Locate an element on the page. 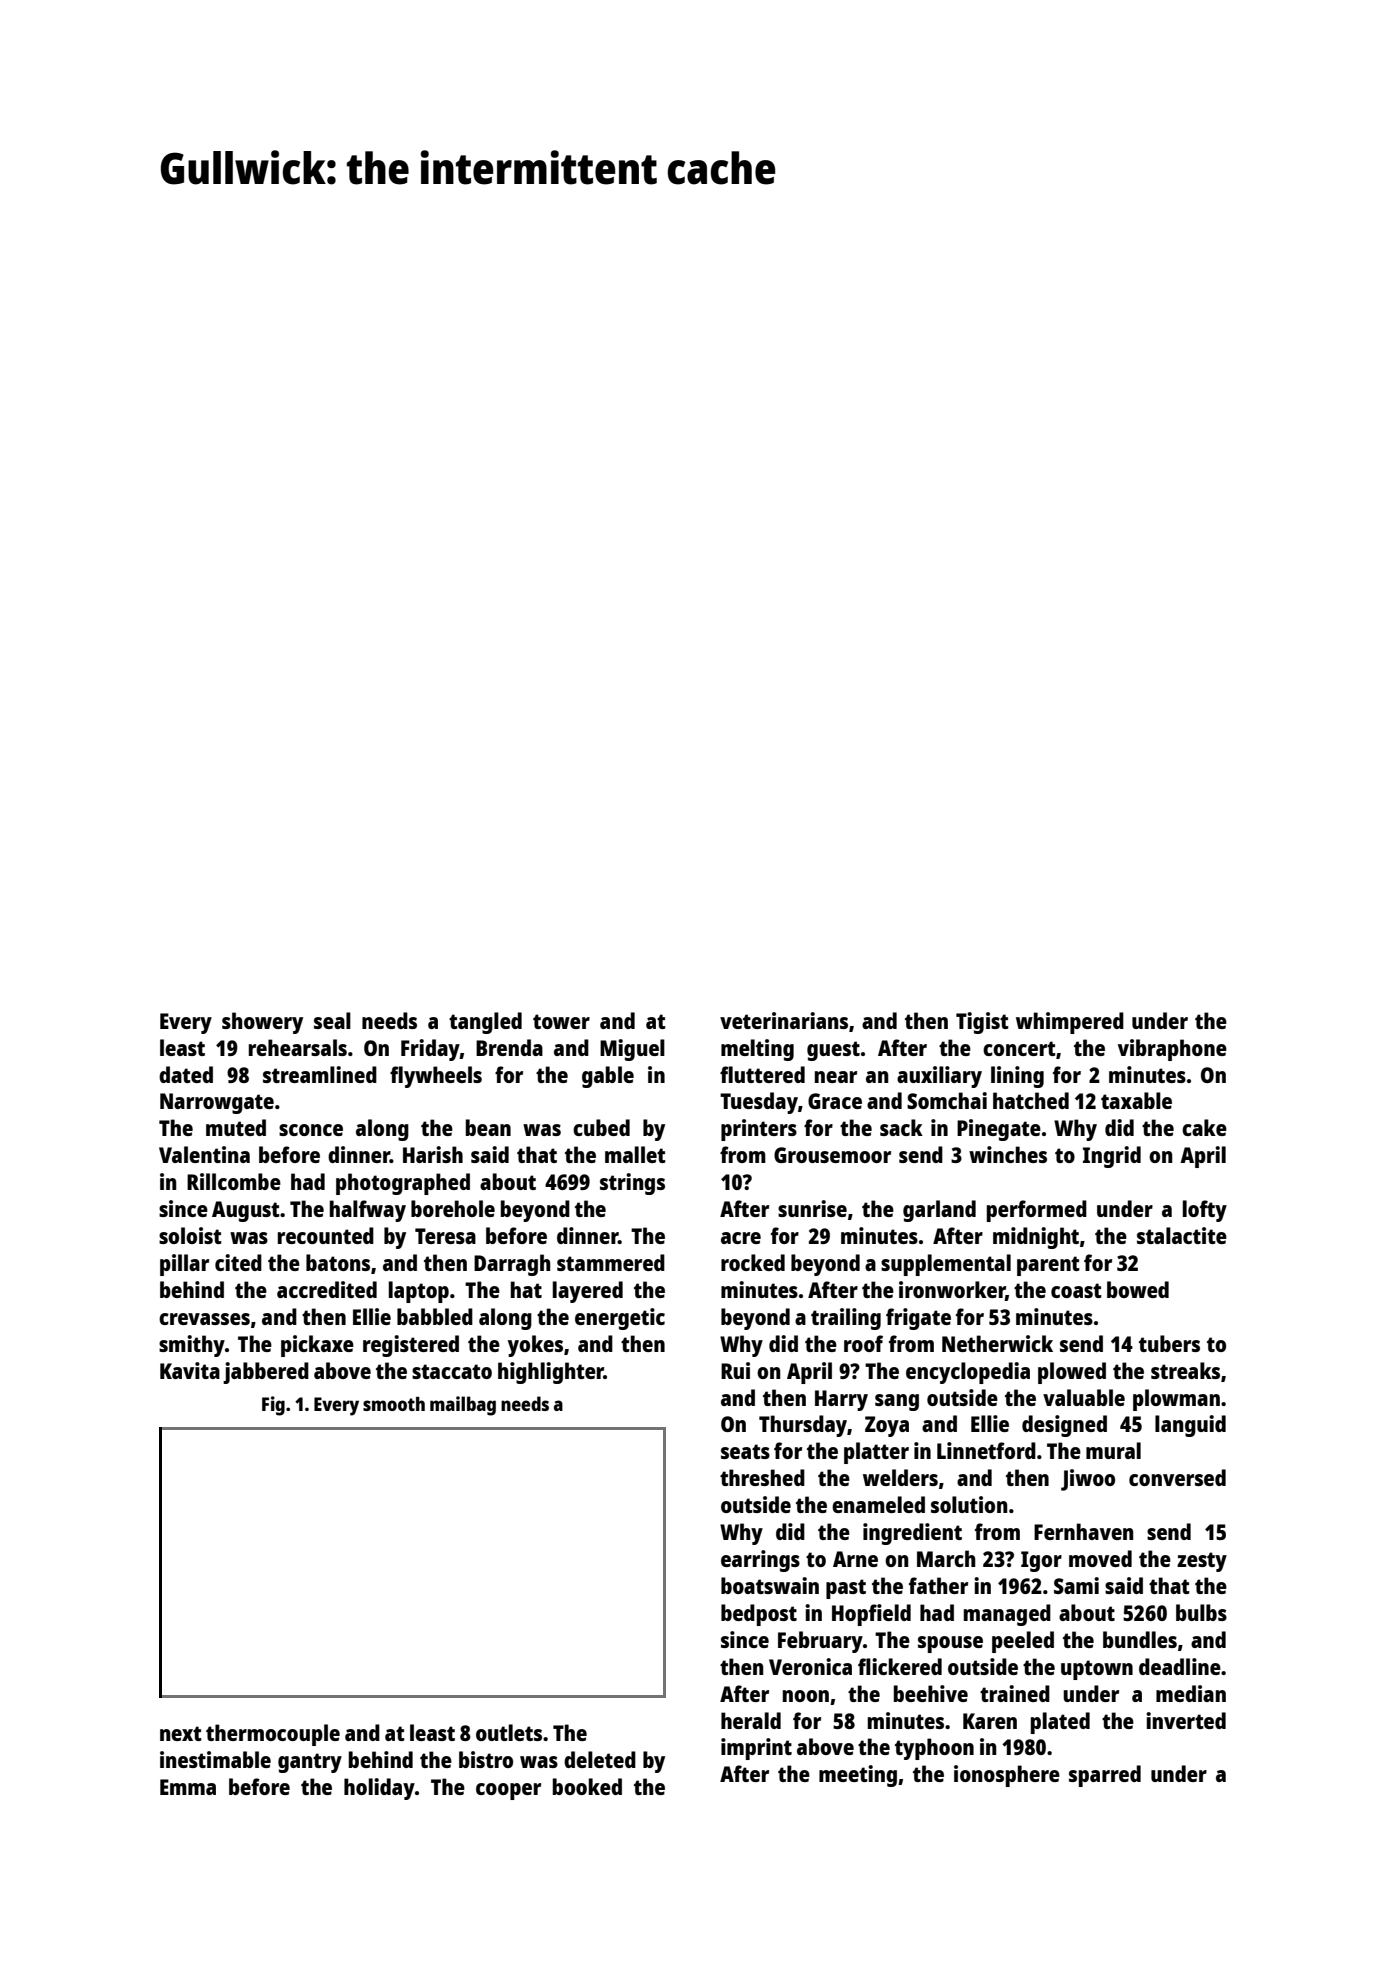  thermocouple is located at coordinates (273, 1735).
